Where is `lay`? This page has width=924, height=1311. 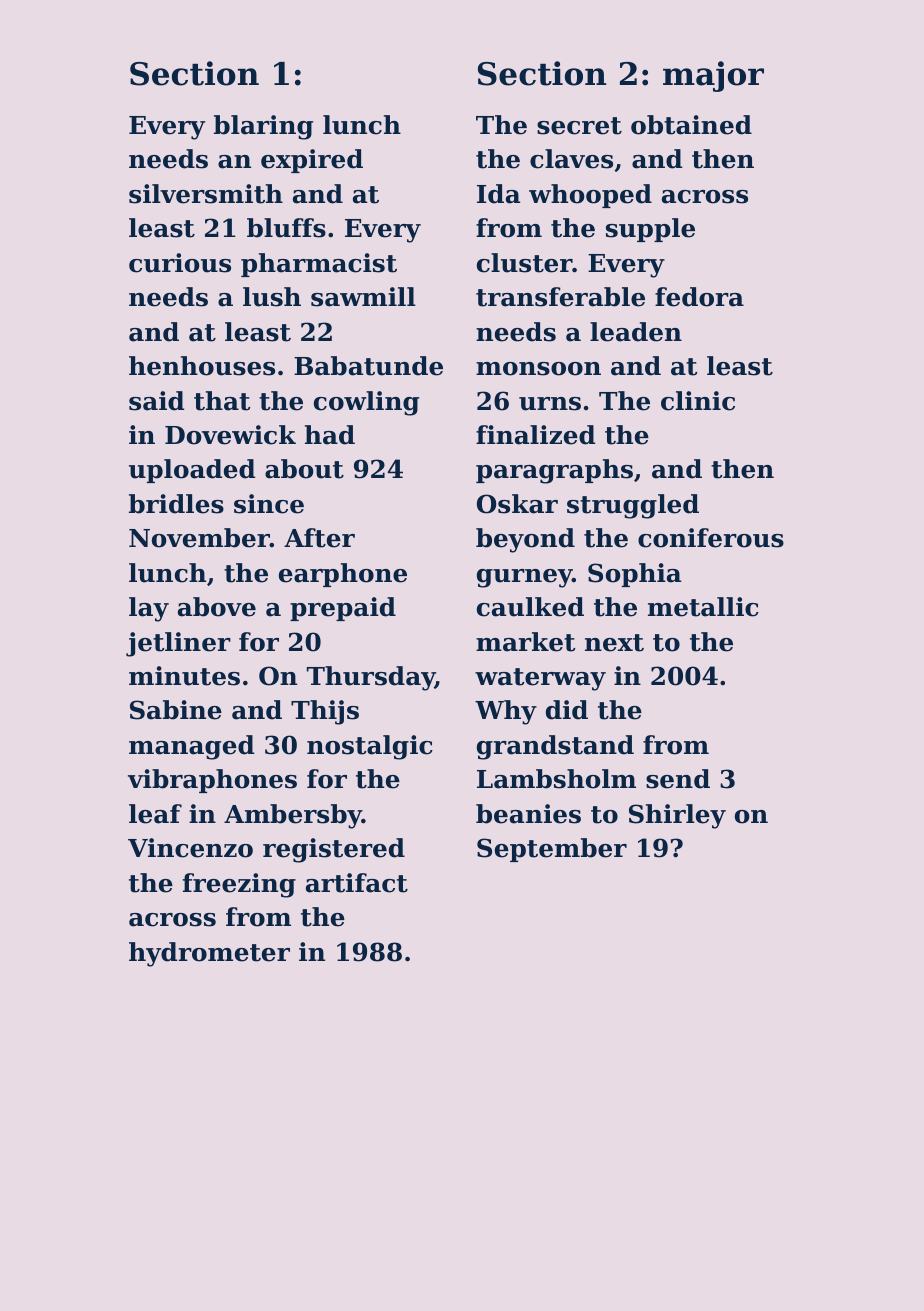 lay is located at coordinates (149, 609).
